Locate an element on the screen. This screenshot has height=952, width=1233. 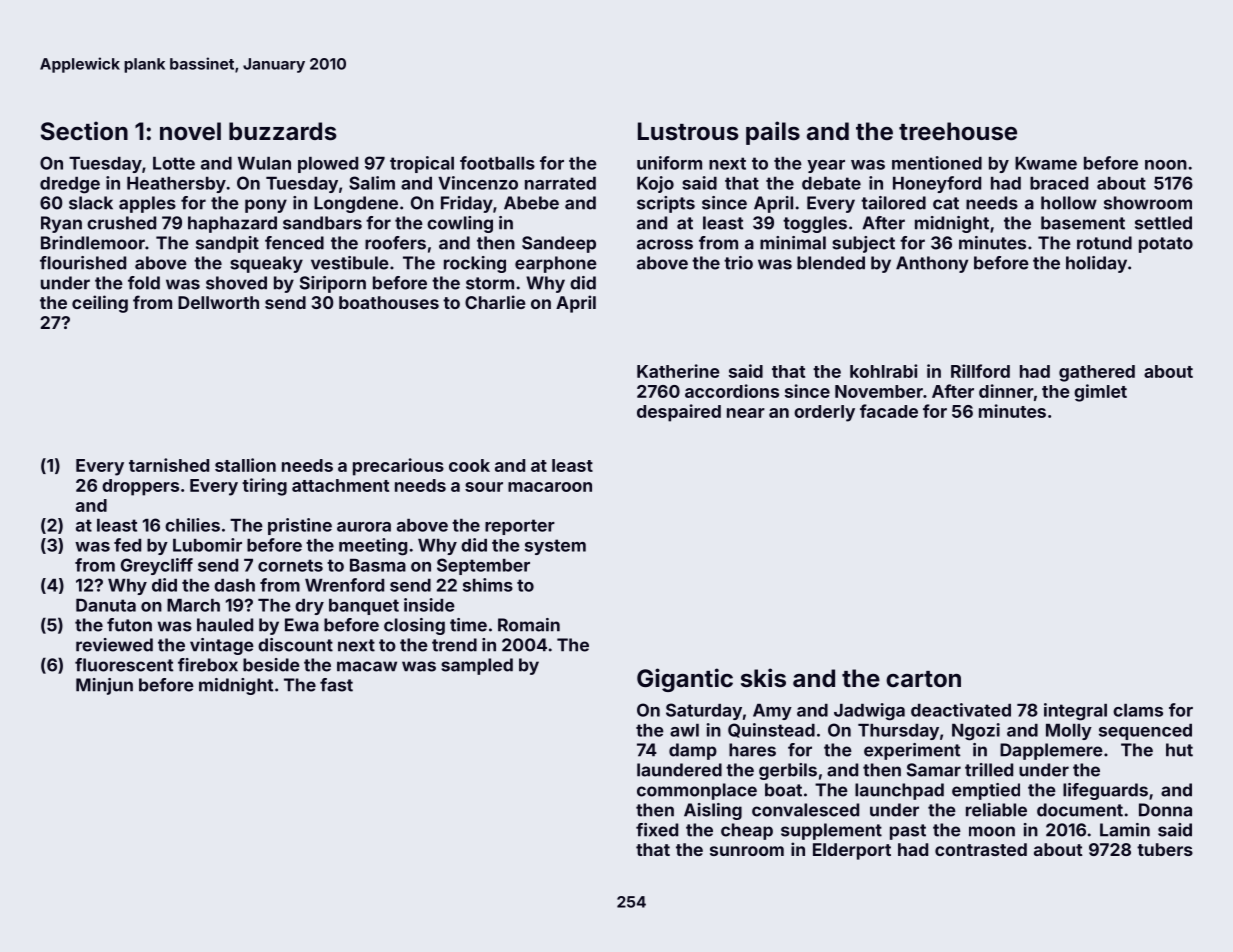
treehouse is located at coordinates (958, 131).
